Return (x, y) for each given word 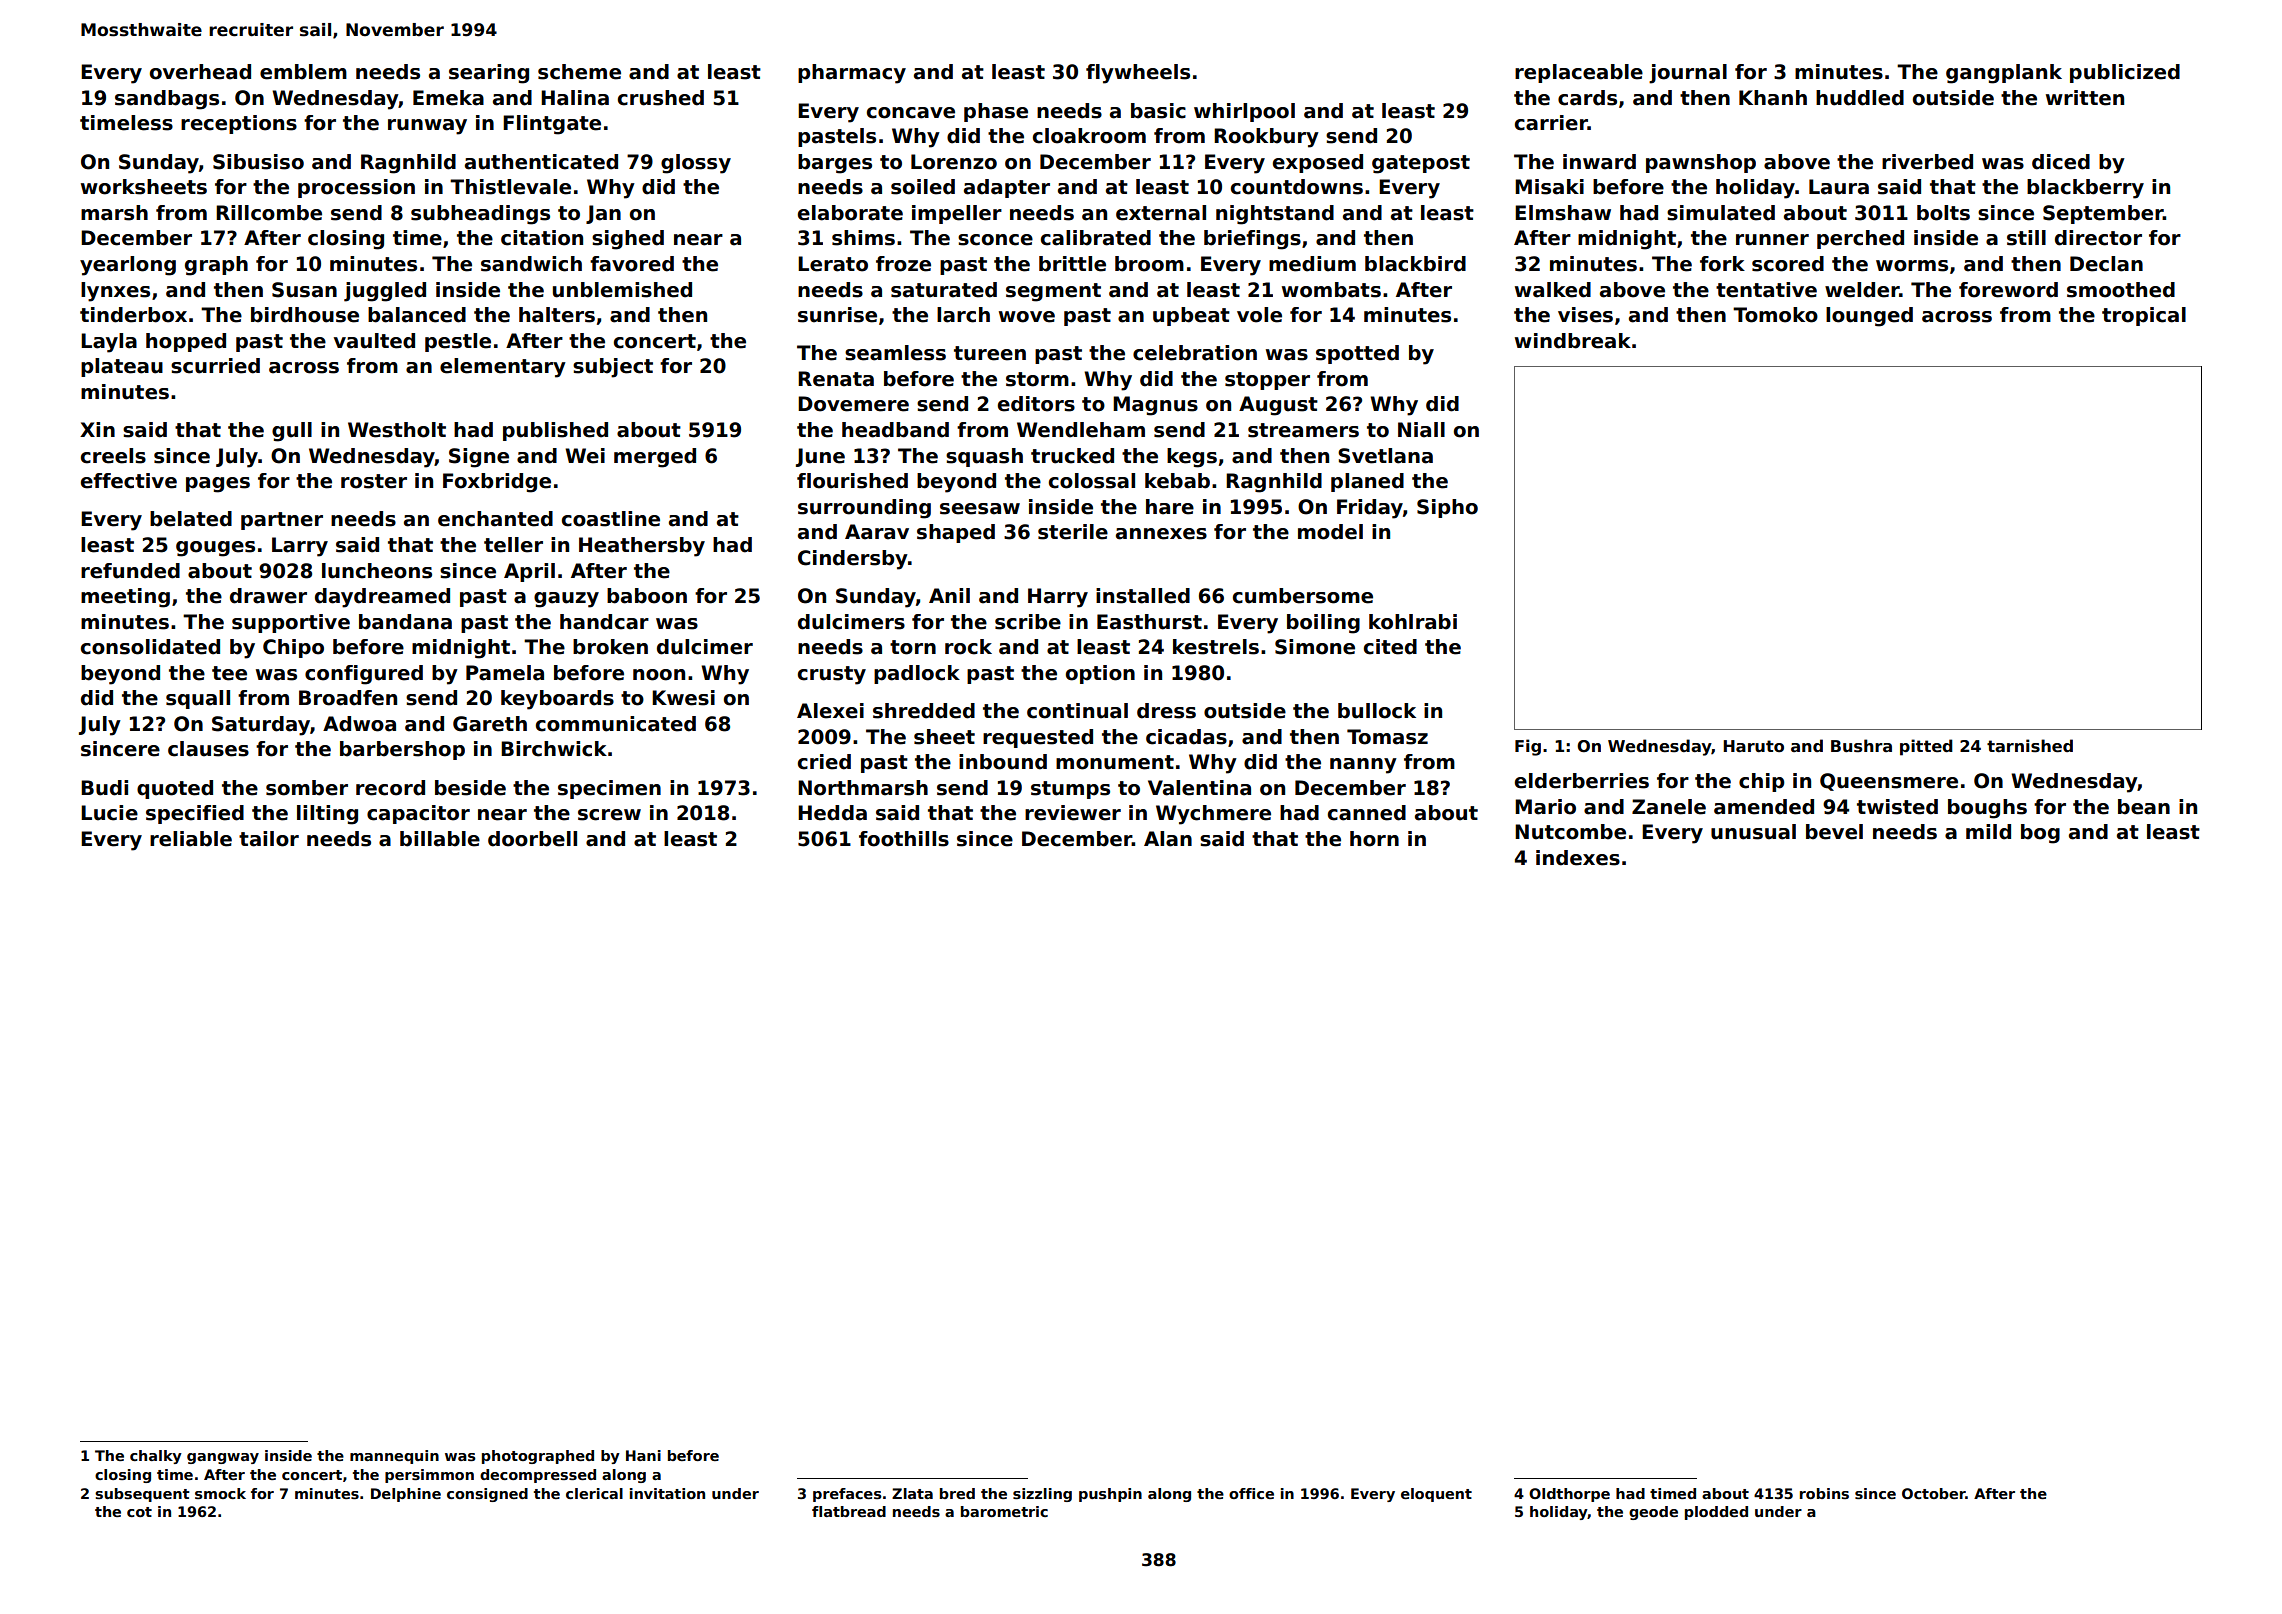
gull (292, 432)
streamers (1303, 430)
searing (489, 74)
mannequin (394, 1457)
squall (198, 699)
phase (996, 112)
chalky (156, 1457)
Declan (2106, 264)
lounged (1869, 317)
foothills (904, 839)
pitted (1926, 747)
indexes (1578, 858)
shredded (924, 711)
